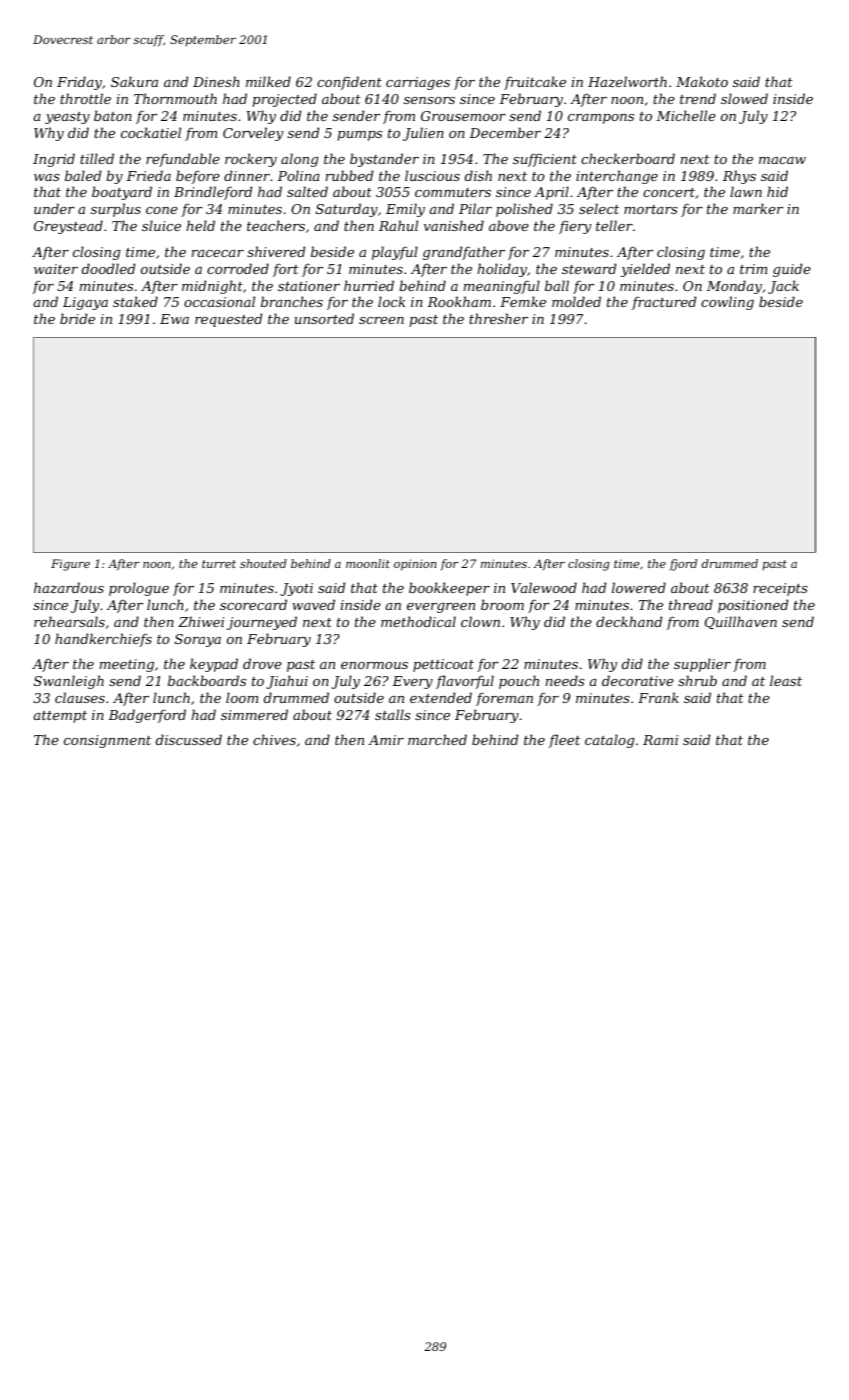 The width and height of the page is (849, 1400). I want to click on Hazelworth, so click(627, 82).
